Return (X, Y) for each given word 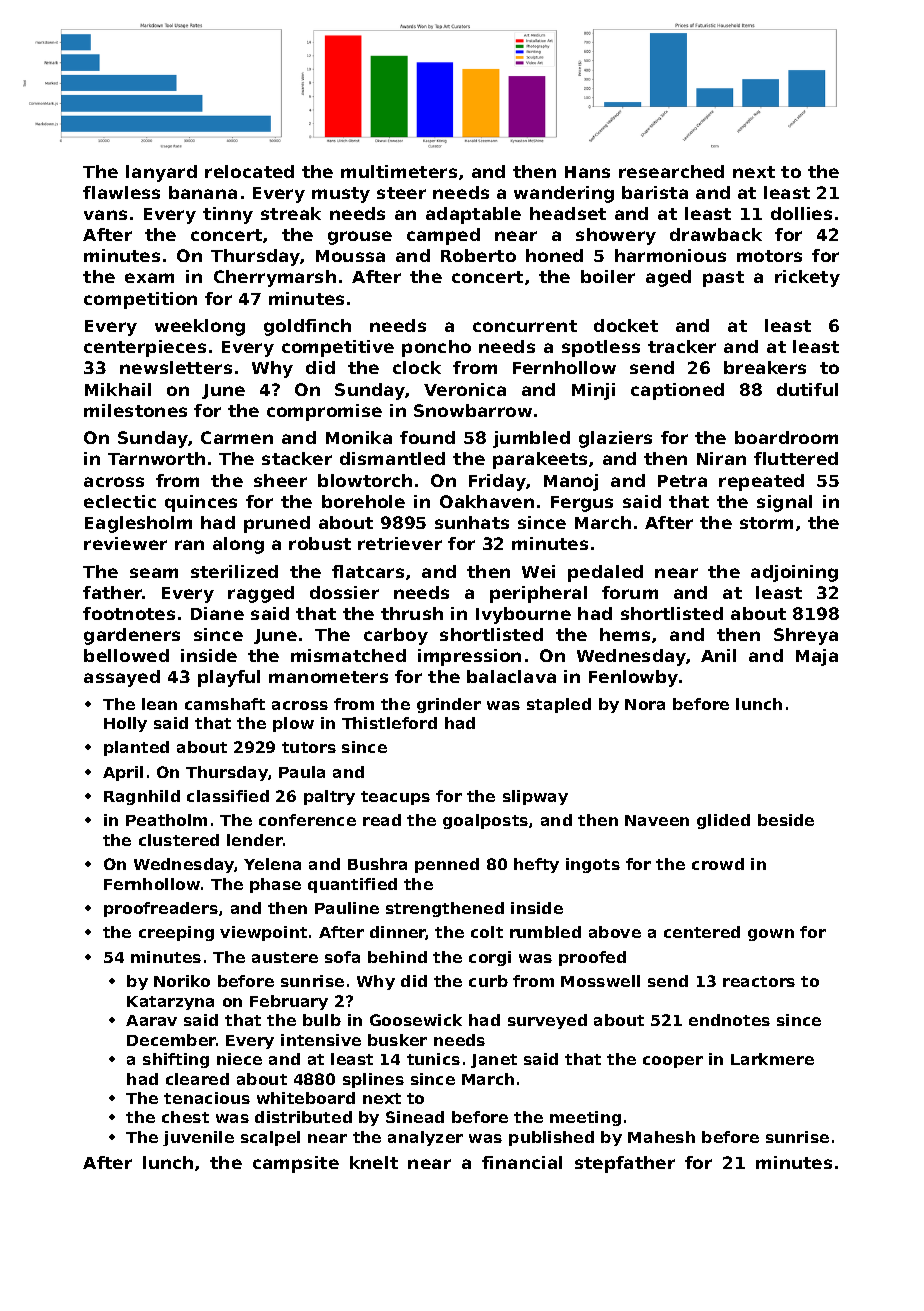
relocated (249, 171)
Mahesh (661, 1137)
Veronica (465, 389)
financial (522, 1162)
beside (786, 820)
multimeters (399, 171)
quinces (201, 503)
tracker (682, 346)
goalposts (485, 821)
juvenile (198, 1138)
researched (671, 171)
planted (136, 748)
